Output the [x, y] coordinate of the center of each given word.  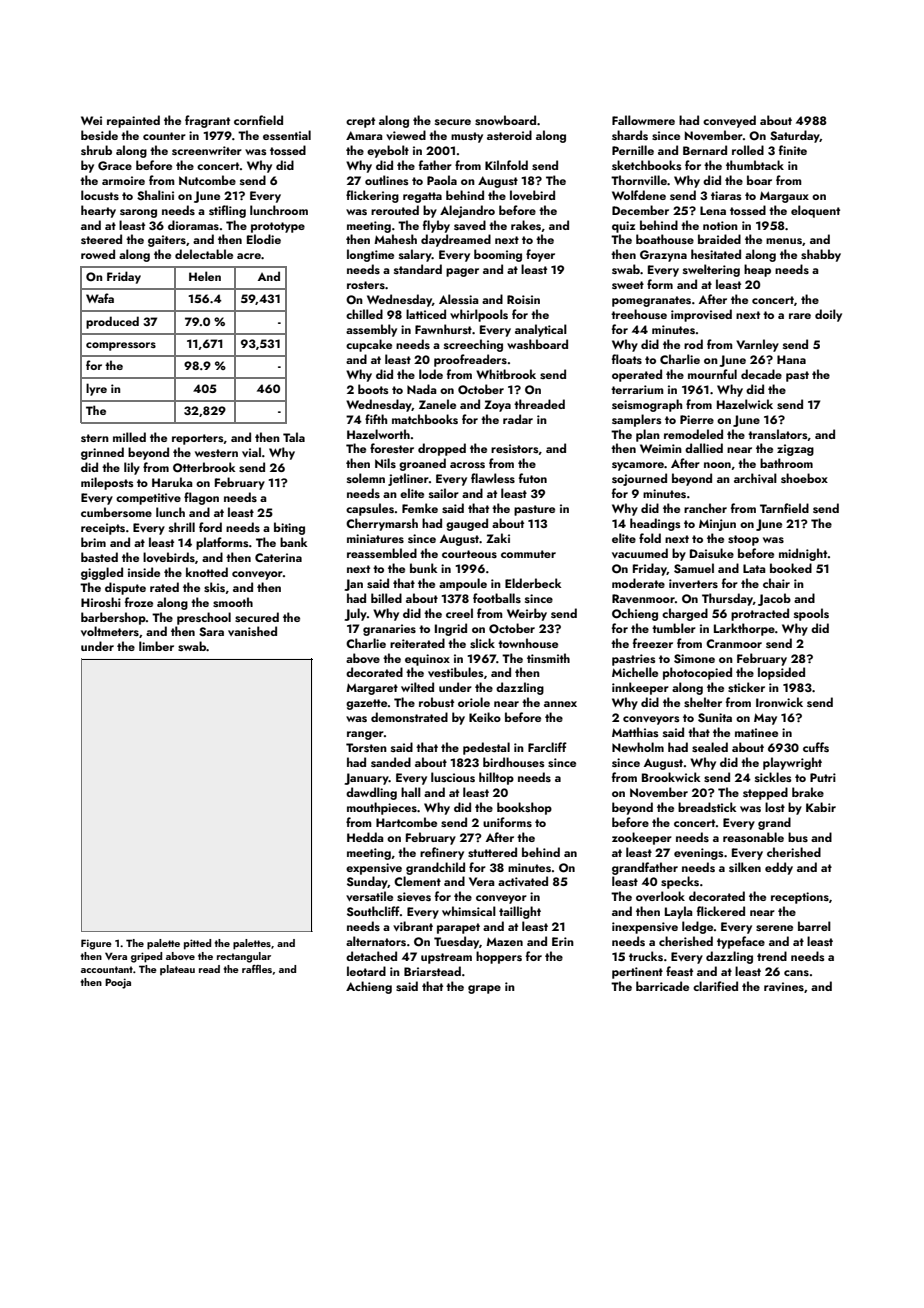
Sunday [367, 882]
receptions [800, 898]
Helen [205, 276]
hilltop [496, 778]
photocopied [697, 673]
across [467, 465]
